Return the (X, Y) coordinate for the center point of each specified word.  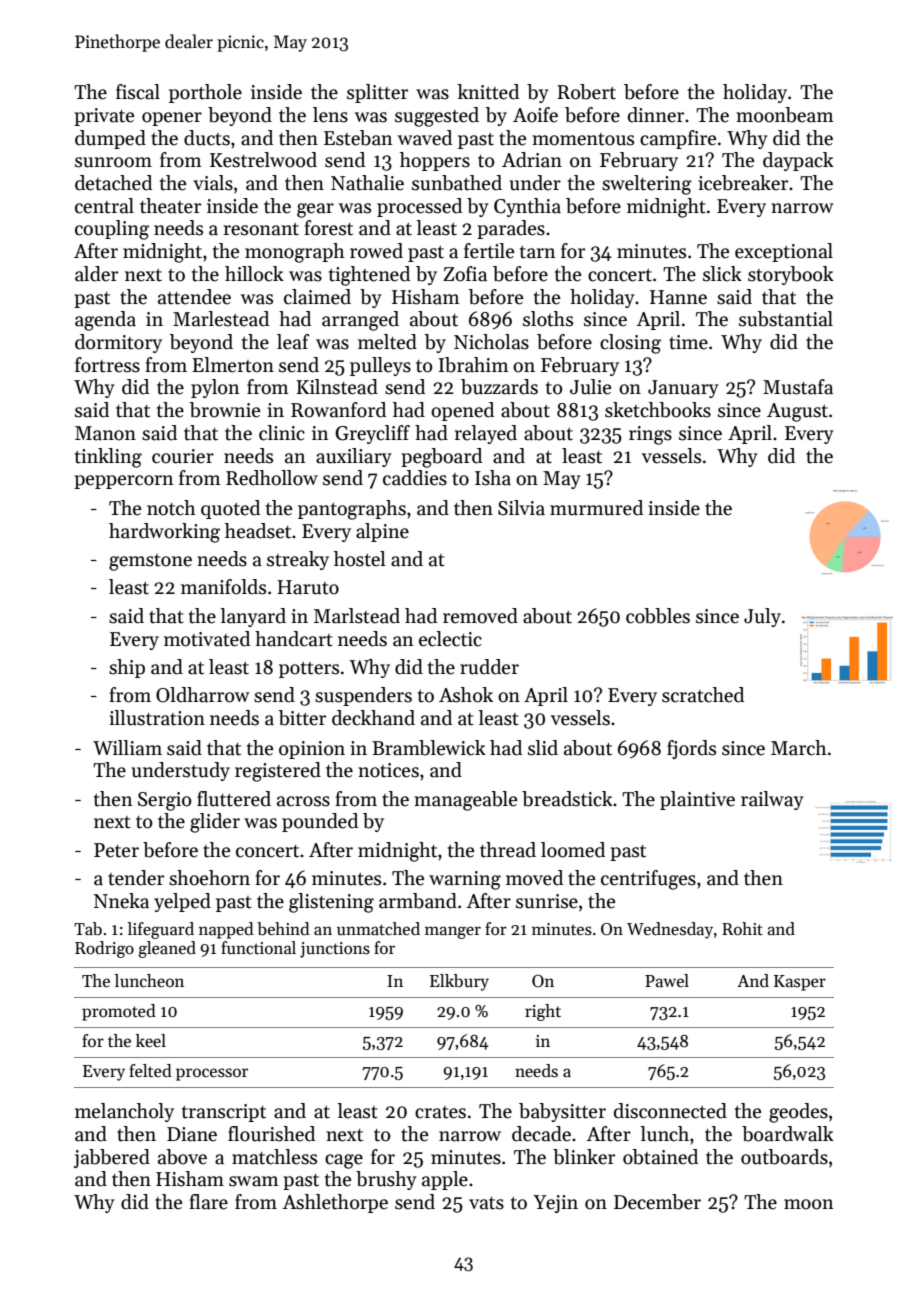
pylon (215, 388)
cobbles (658, 616)
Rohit (742, 928)
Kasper (800, 983)
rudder (489, 667)
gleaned (167, 949)
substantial (786, 319)
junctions (335, 950)
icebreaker (743, 183)
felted (150, 1071)
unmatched (378, 929)
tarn (538, 252)
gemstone (150, 562)
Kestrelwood (263, 160)
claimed (317, 297)
